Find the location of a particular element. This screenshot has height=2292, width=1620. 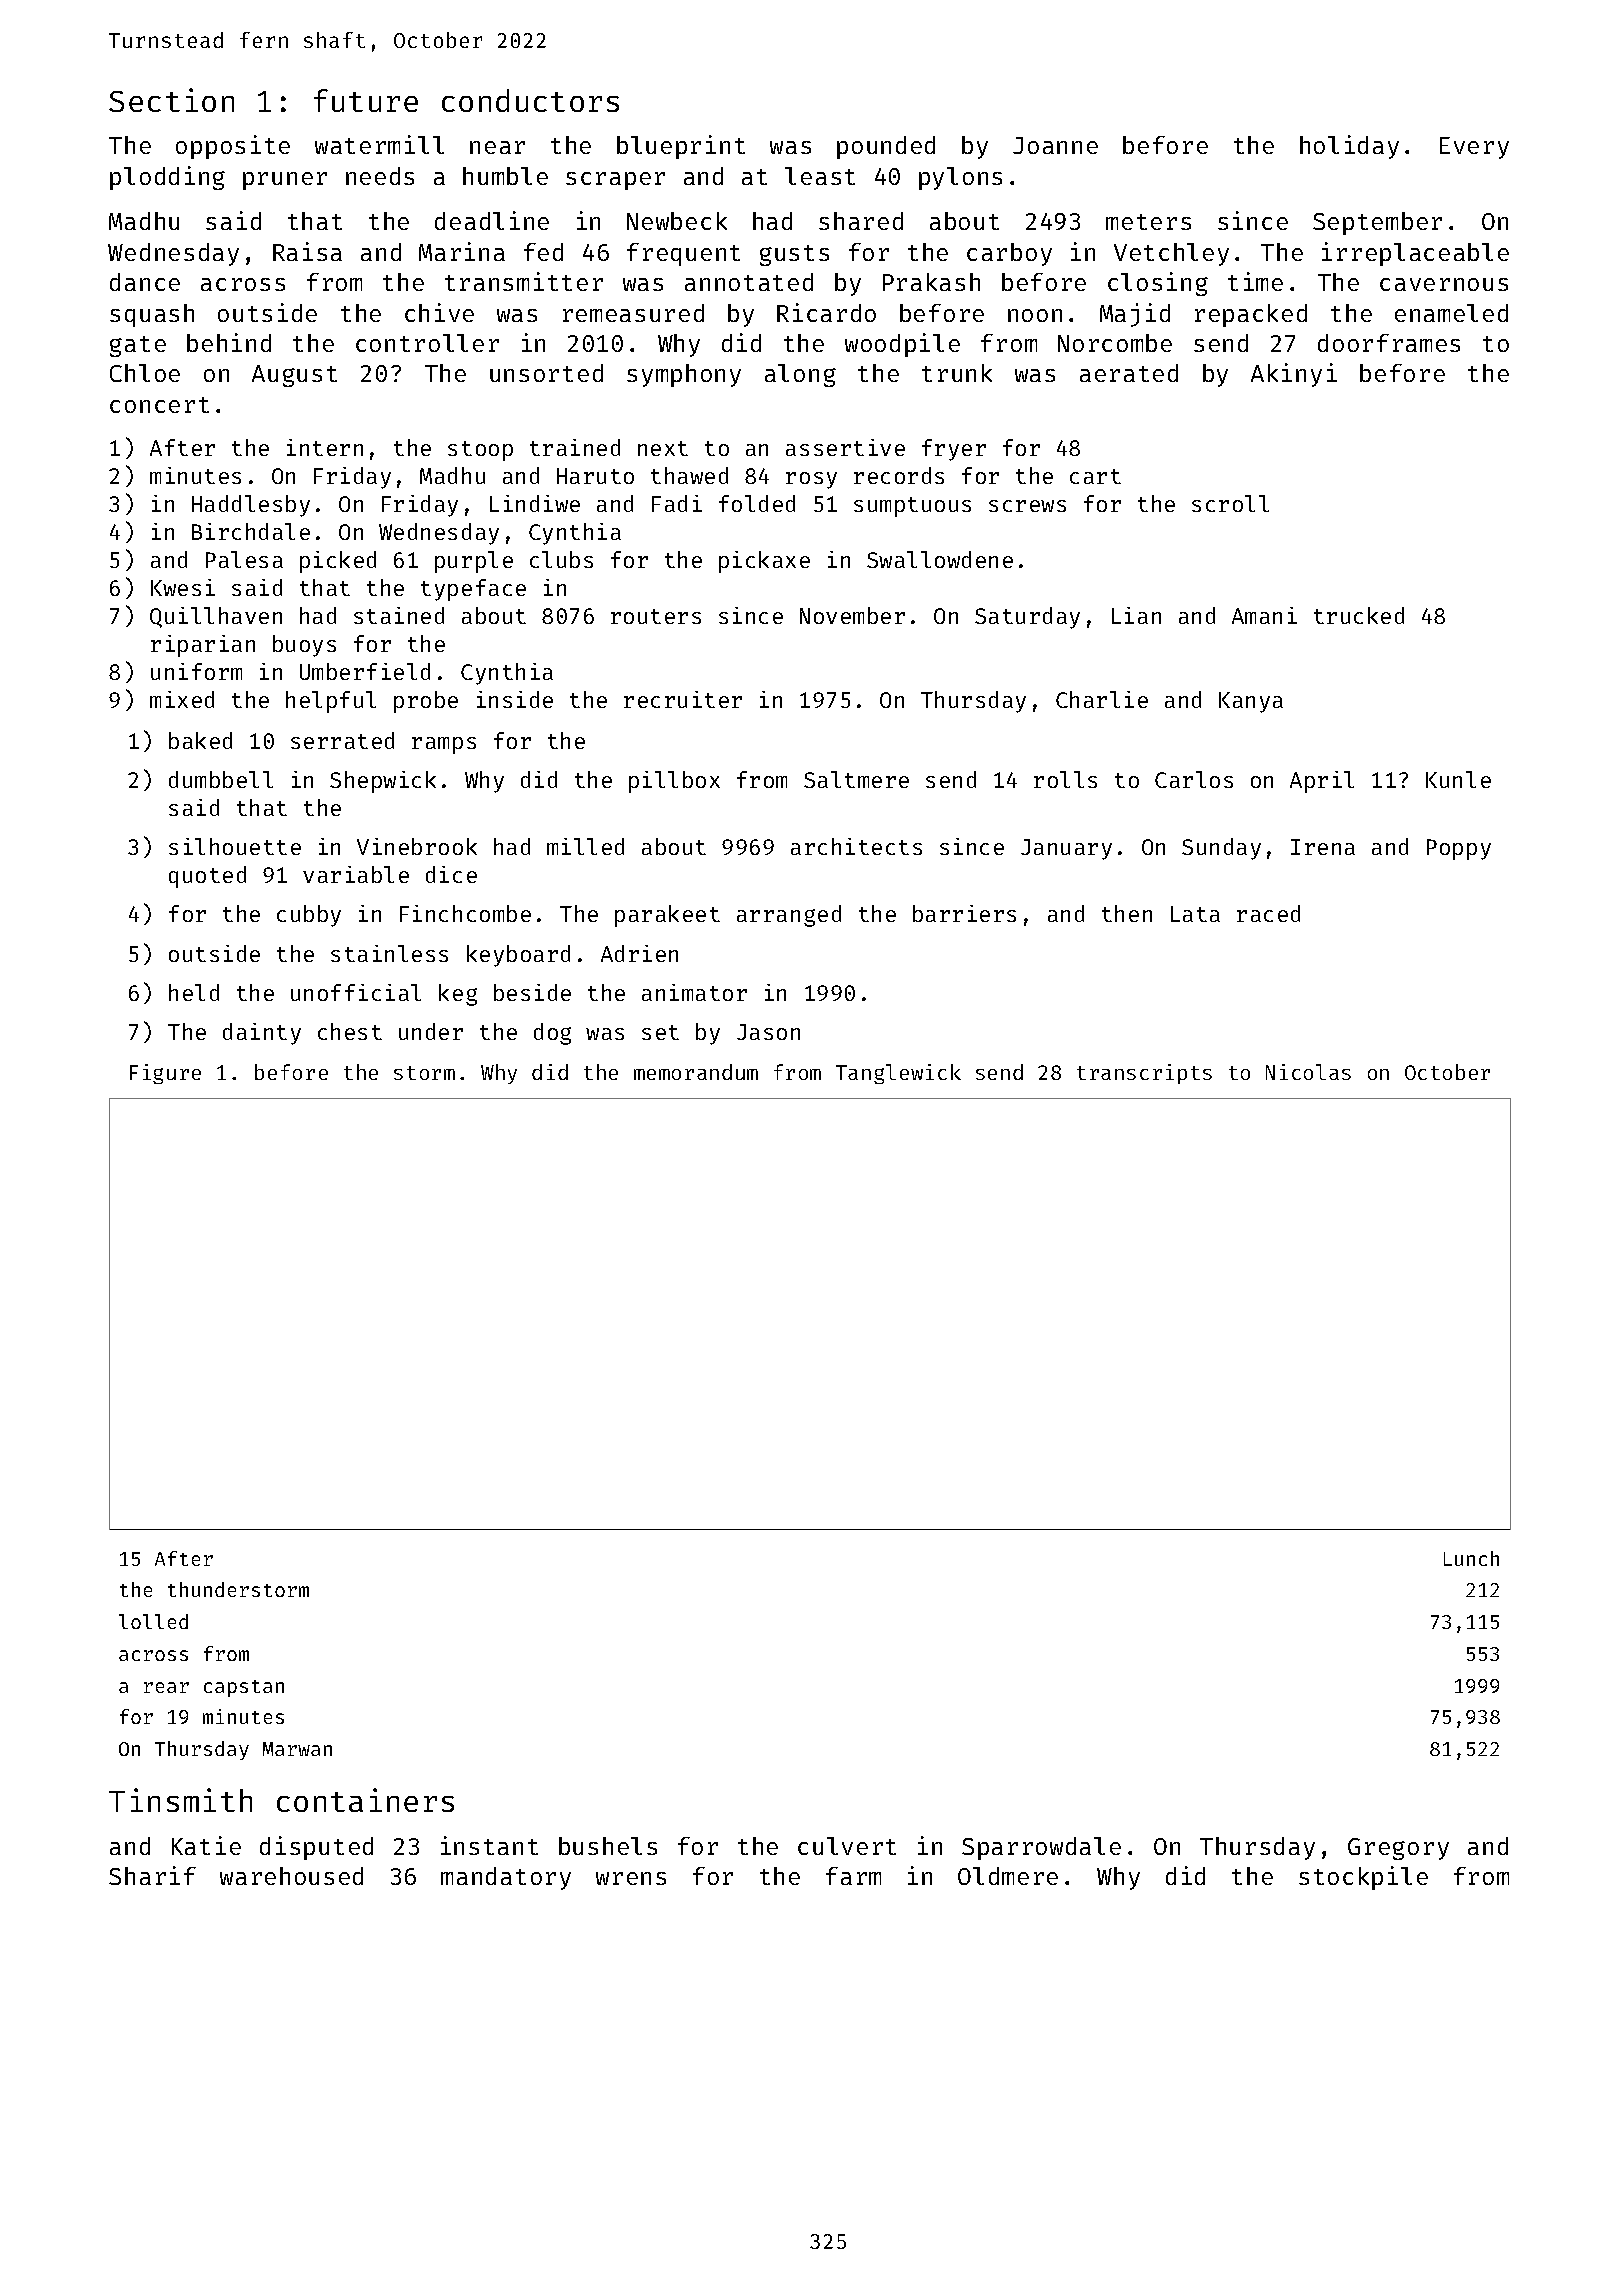

carboy is located at coordinates (1009, 254).
